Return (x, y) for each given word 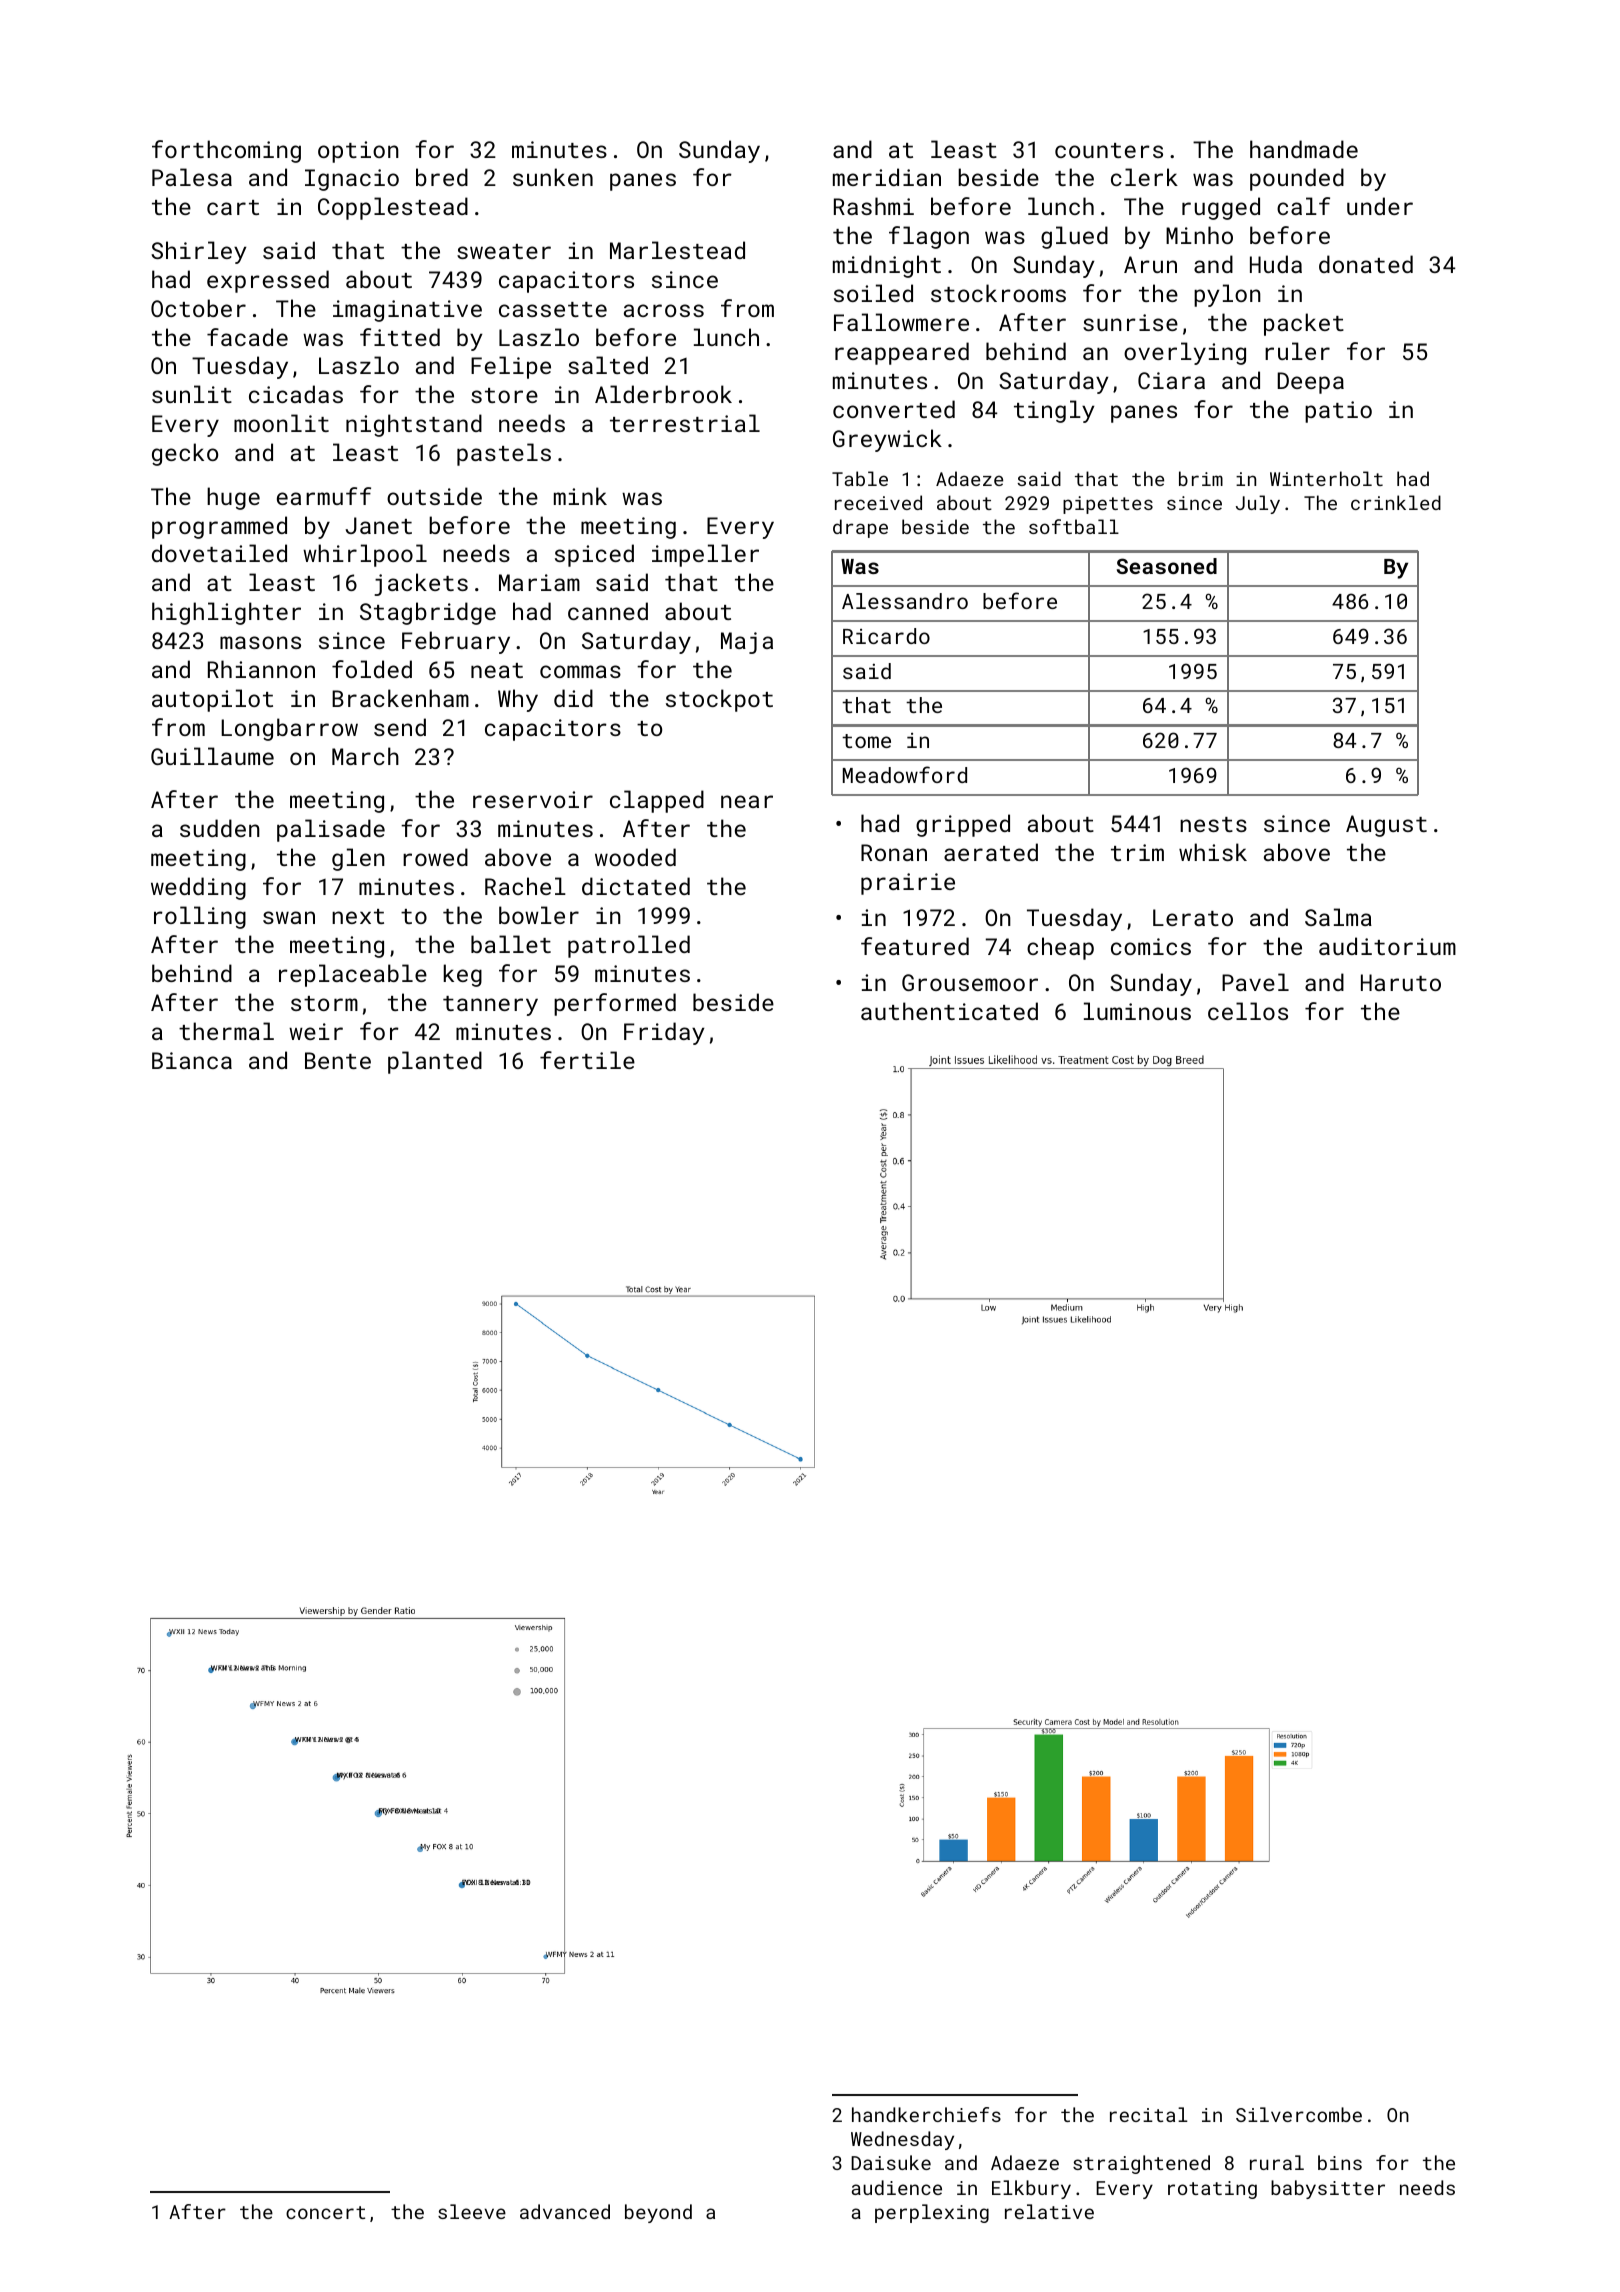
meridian (887, 177)
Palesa (192, 177)
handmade (1304, 149)
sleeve (472, 2211)
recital (1149, 2114)
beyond (658, 2213)
